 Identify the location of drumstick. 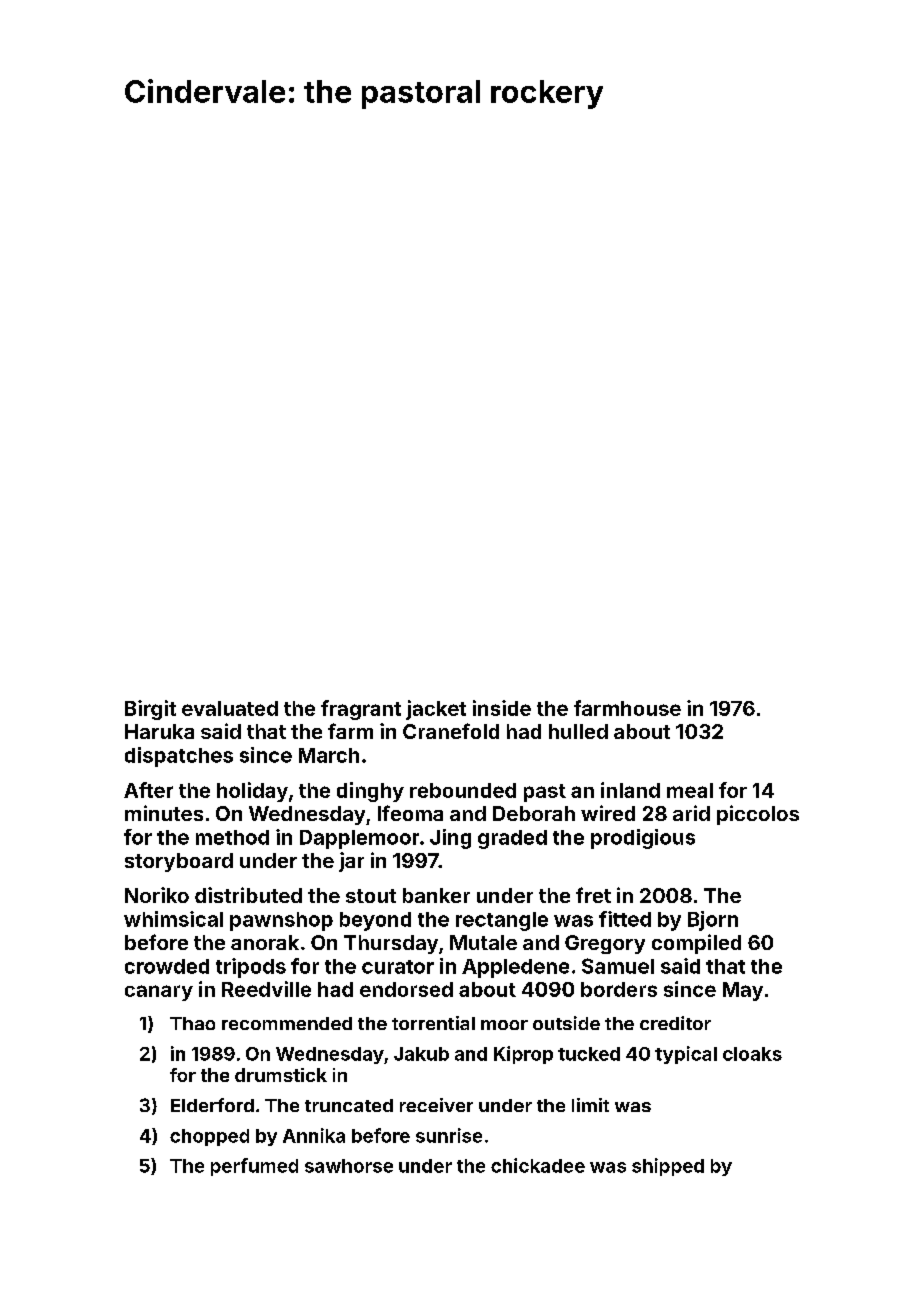
(281, 1075).
